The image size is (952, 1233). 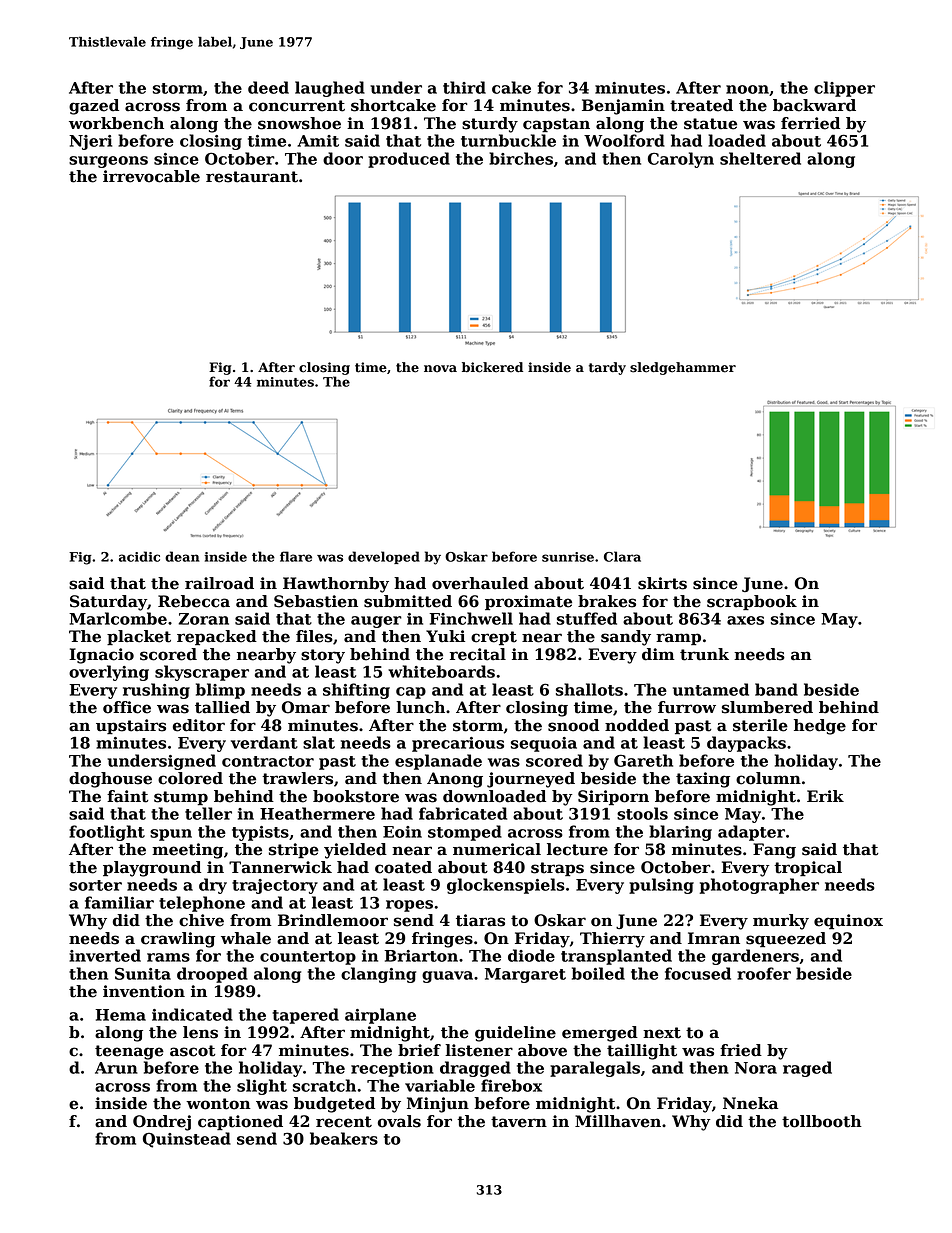 What do you see at coordinates (618, 1121) in the page?
I see `Millhaven` at bounding box center [618, 1121].
